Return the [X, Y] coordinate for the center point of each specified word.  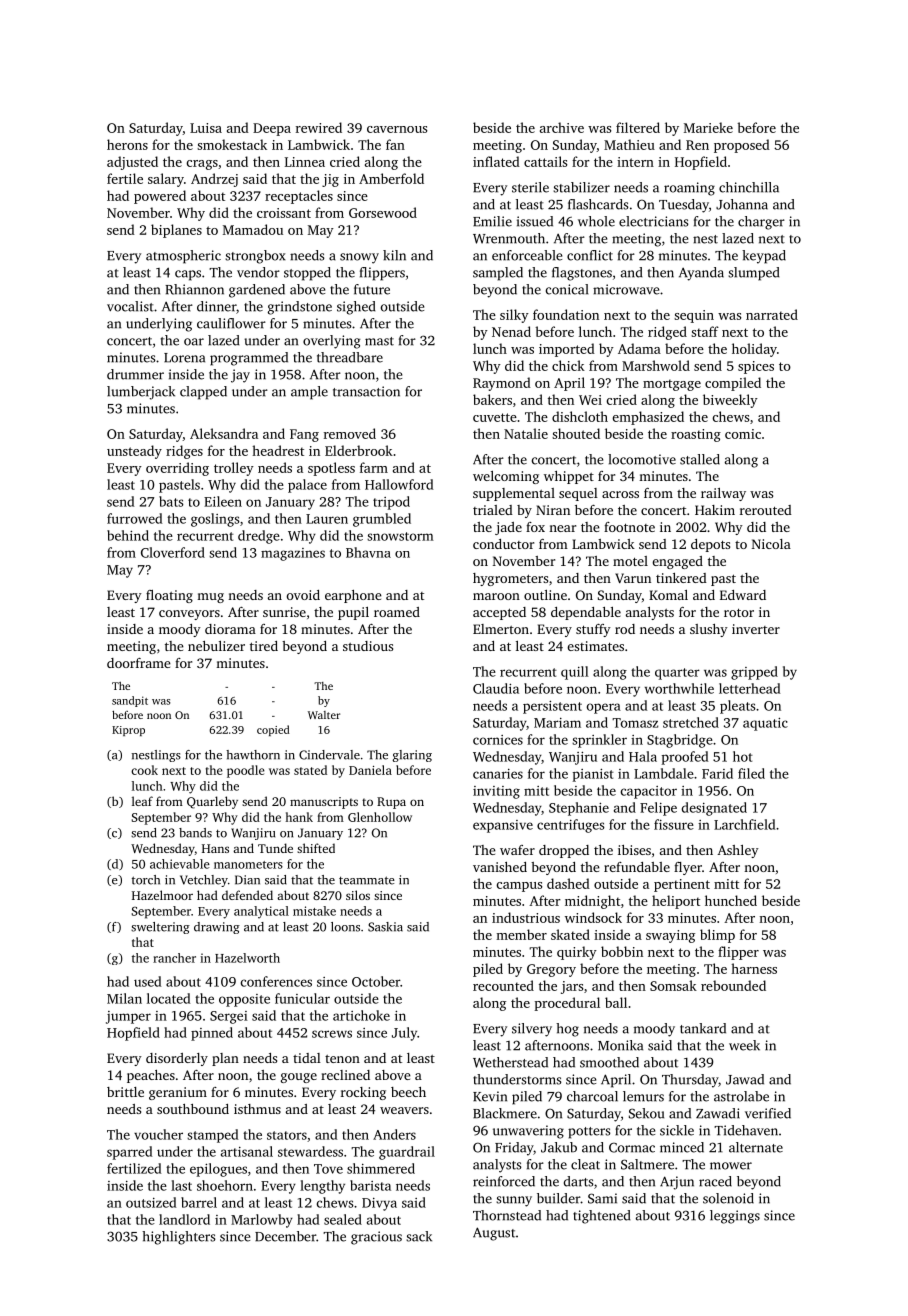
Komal [668, 595]
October [376, 981]
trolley [234, 469]
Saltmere [647, 1164]
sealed [343, 1219]
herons [127, 144]
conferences [276, 981]
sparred [129, 1153]
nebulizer [216, 646]
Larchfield [744, 824]
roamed [397, 612]
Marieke [708, 127]
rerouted [766, 510]
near [562, 528]
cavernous [397, 129]
